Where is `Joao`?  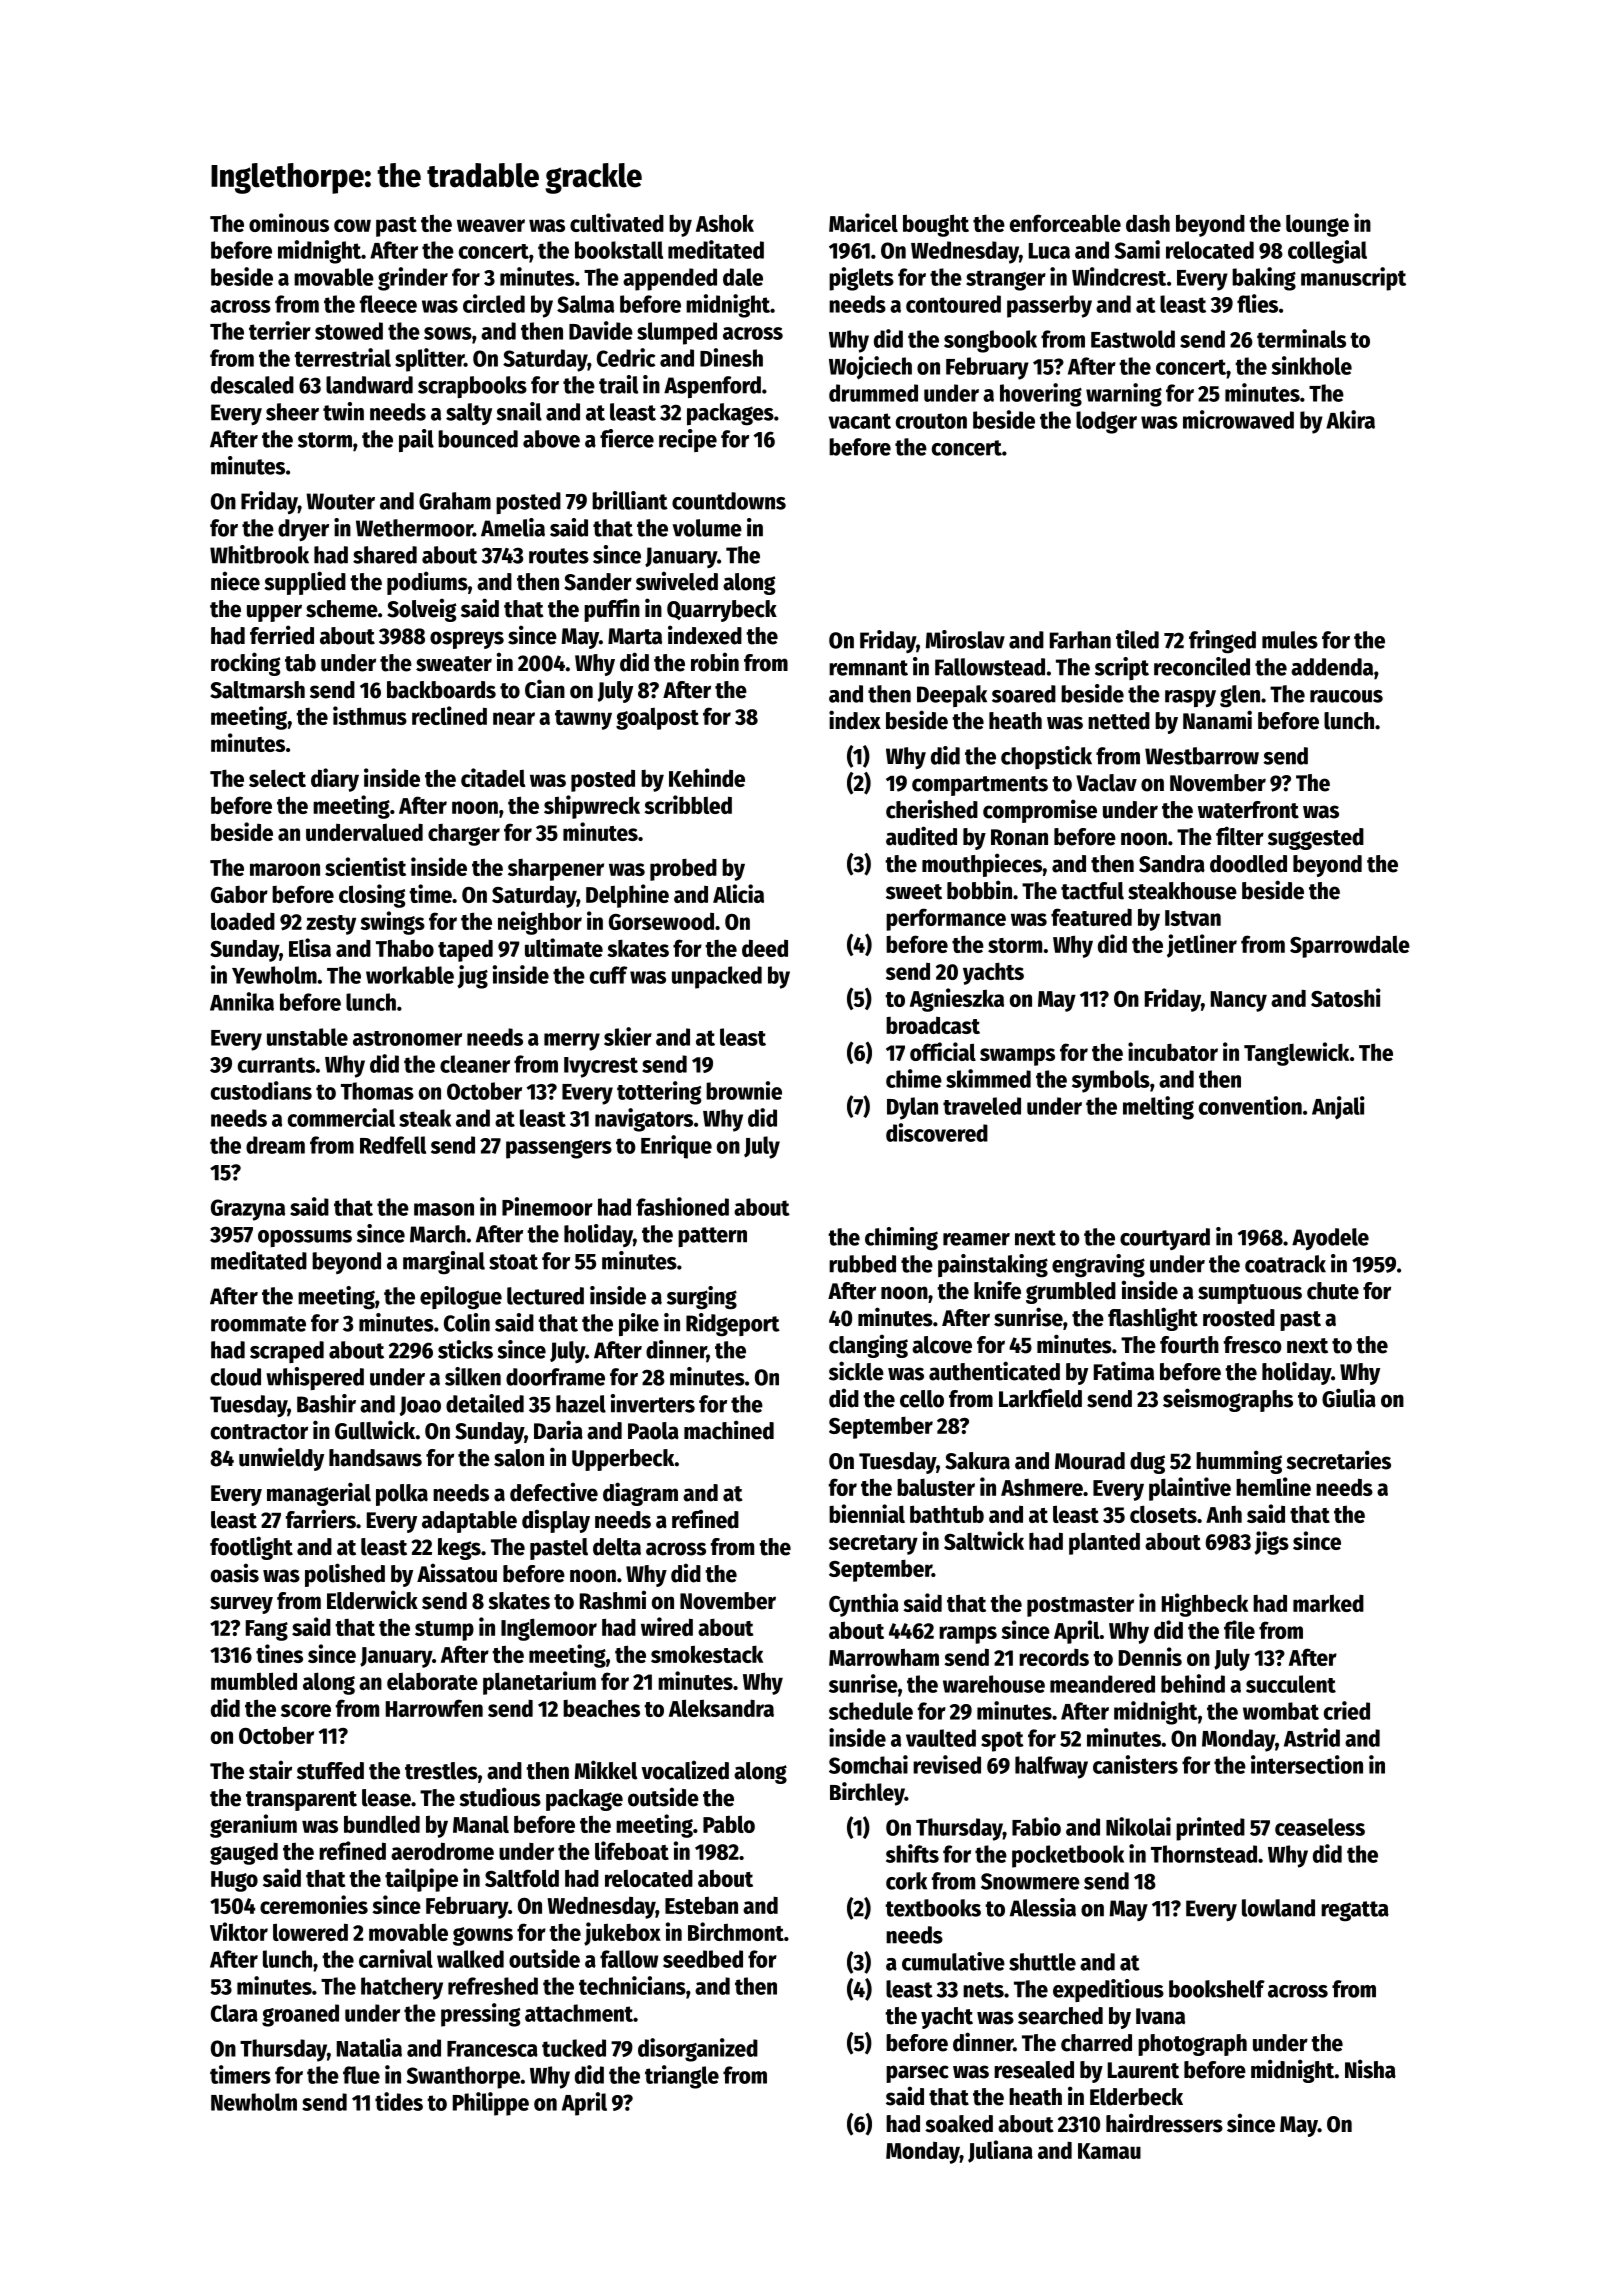 Joao is located at coordinates (420, 1406).
